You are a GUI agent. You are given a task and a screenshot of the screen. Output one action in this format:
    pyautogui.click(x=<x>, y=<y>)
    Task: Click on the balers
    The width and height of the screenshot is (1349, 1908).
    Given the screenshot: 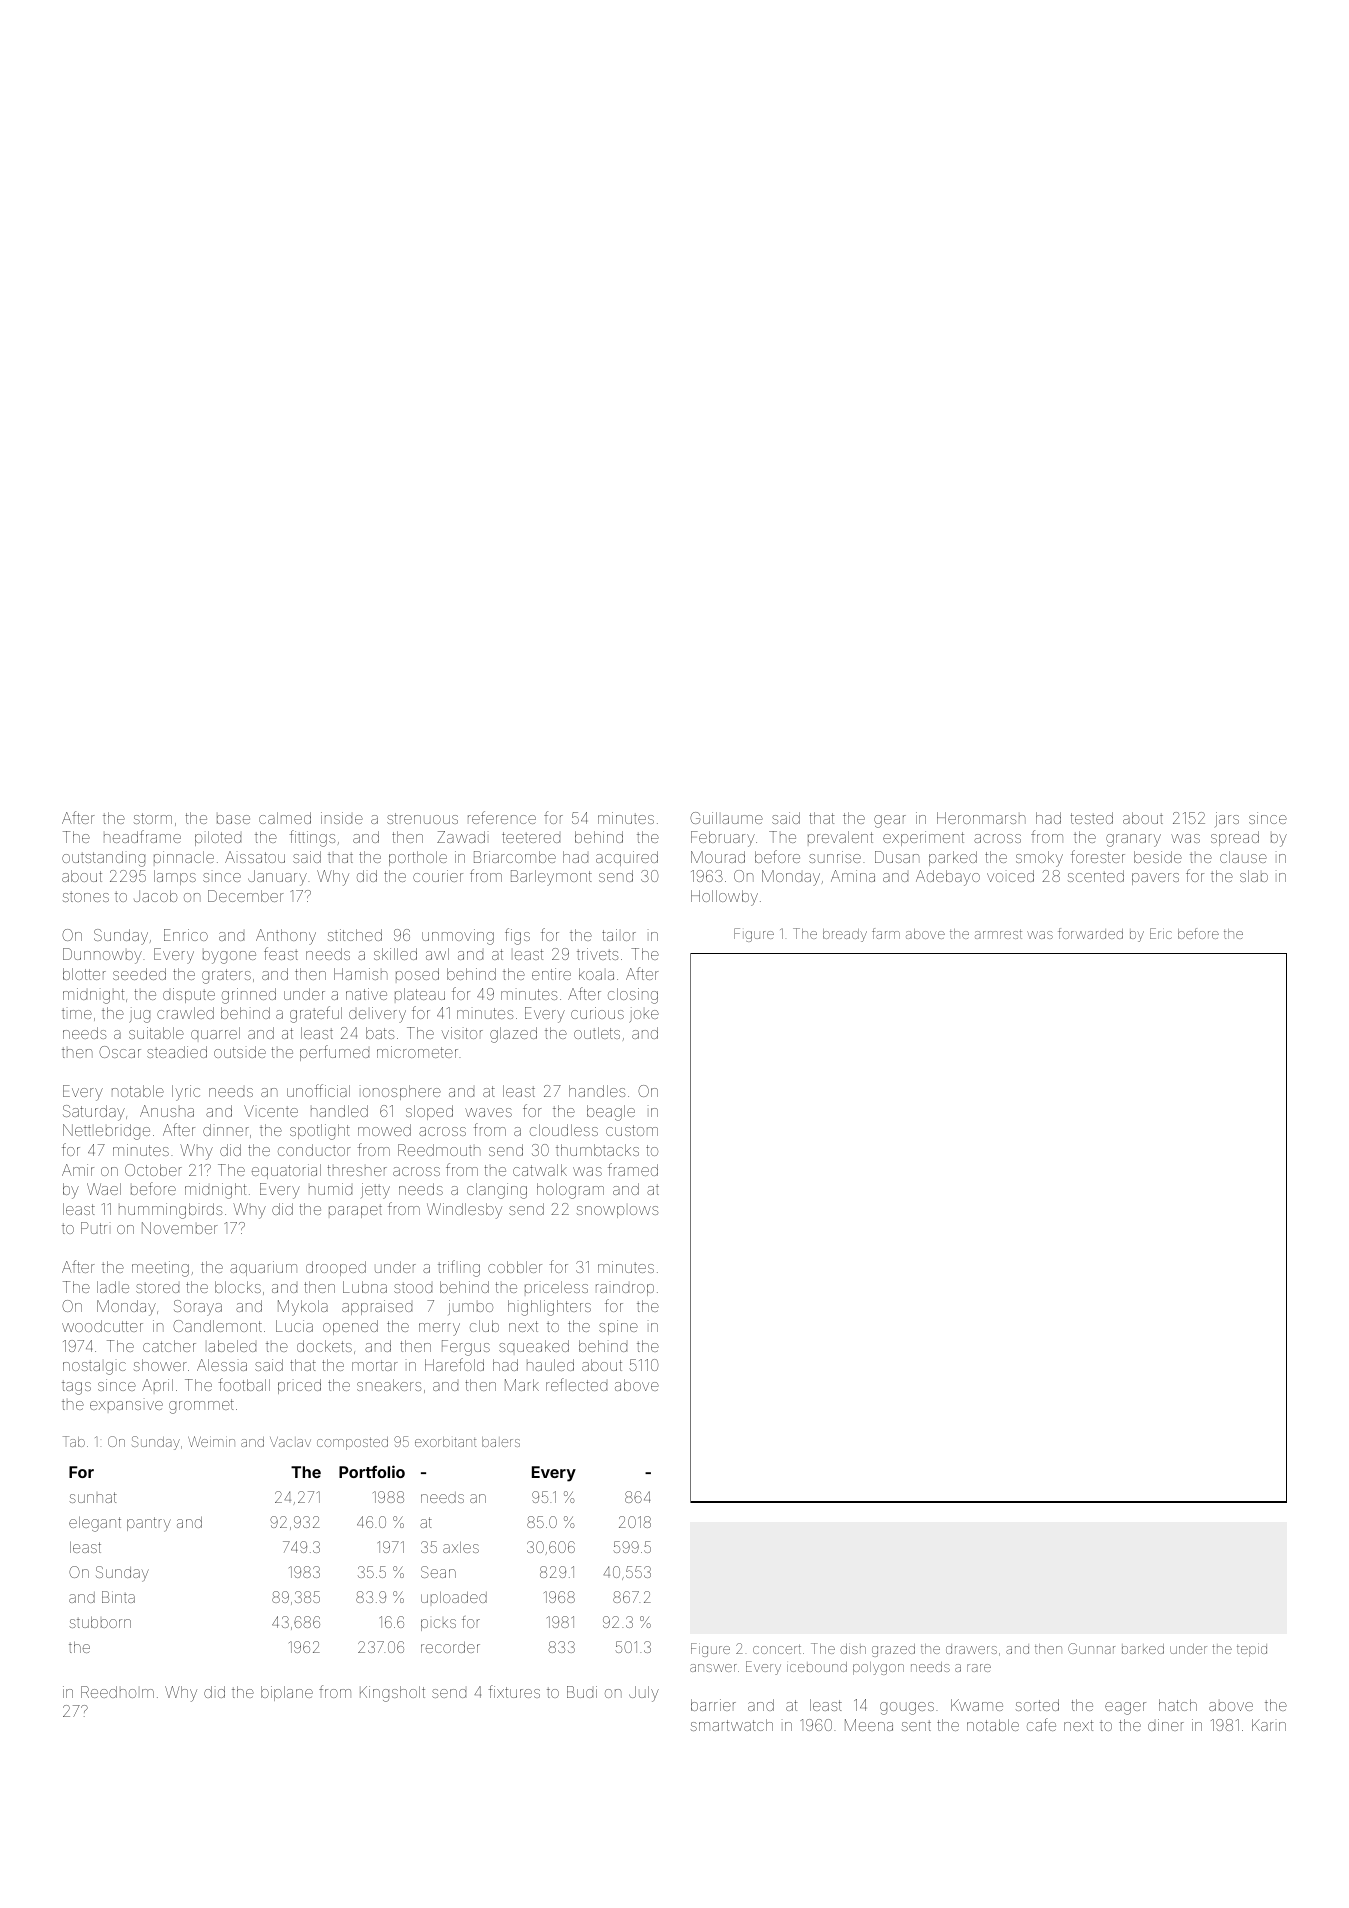 What is the action you would take?
    pyautogui.click(x=501, y=1442)
